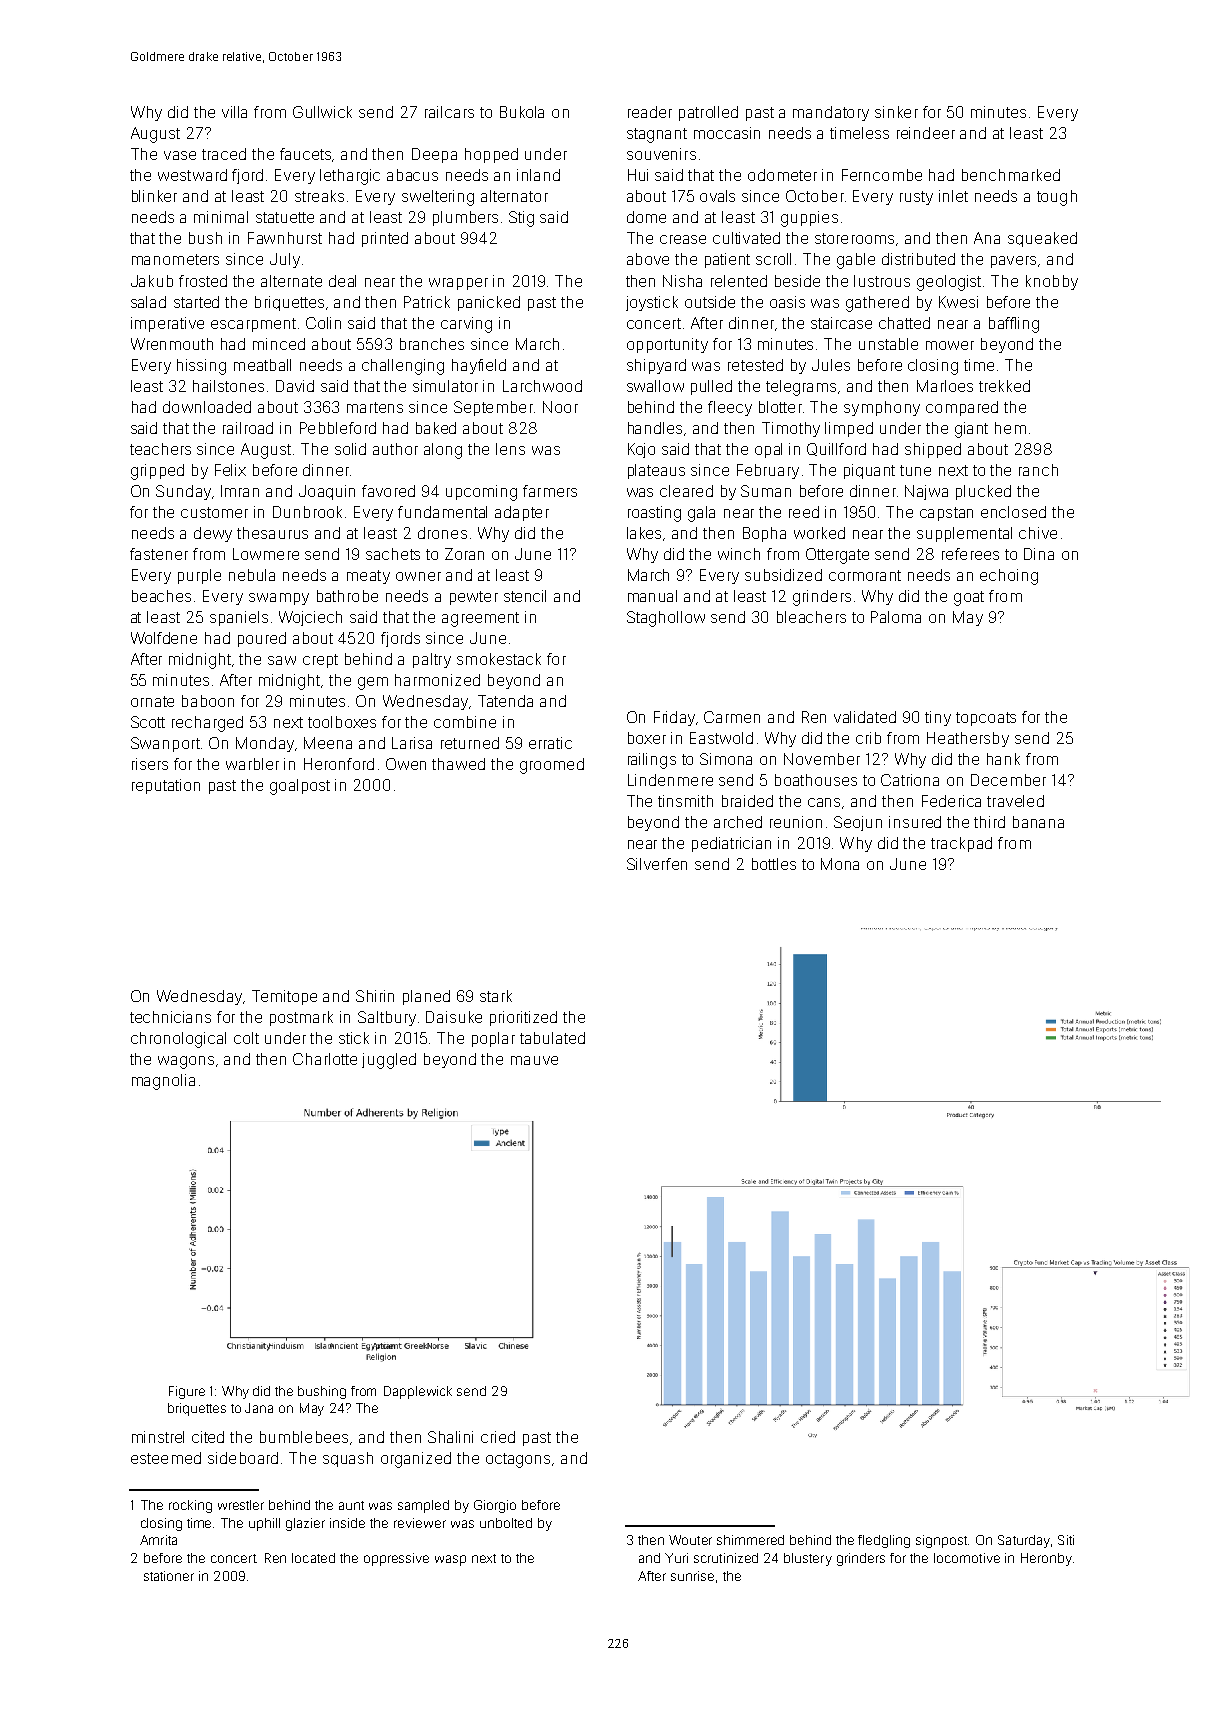 This image has width=1214, height=1716. I want to click on adapter, so click(522, 513).
